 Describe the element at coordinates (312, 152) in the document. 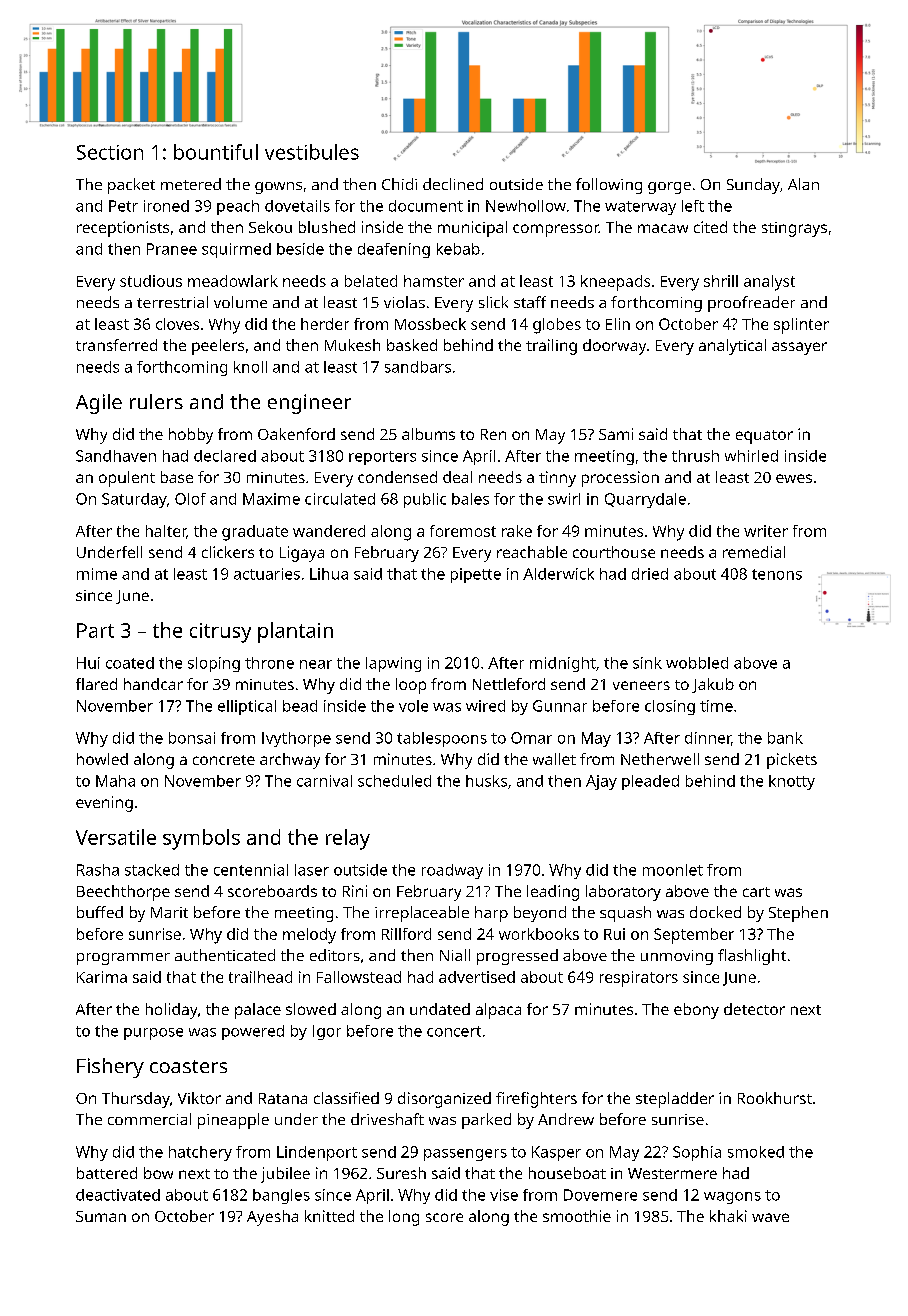

I see `vestibules` at that location.
